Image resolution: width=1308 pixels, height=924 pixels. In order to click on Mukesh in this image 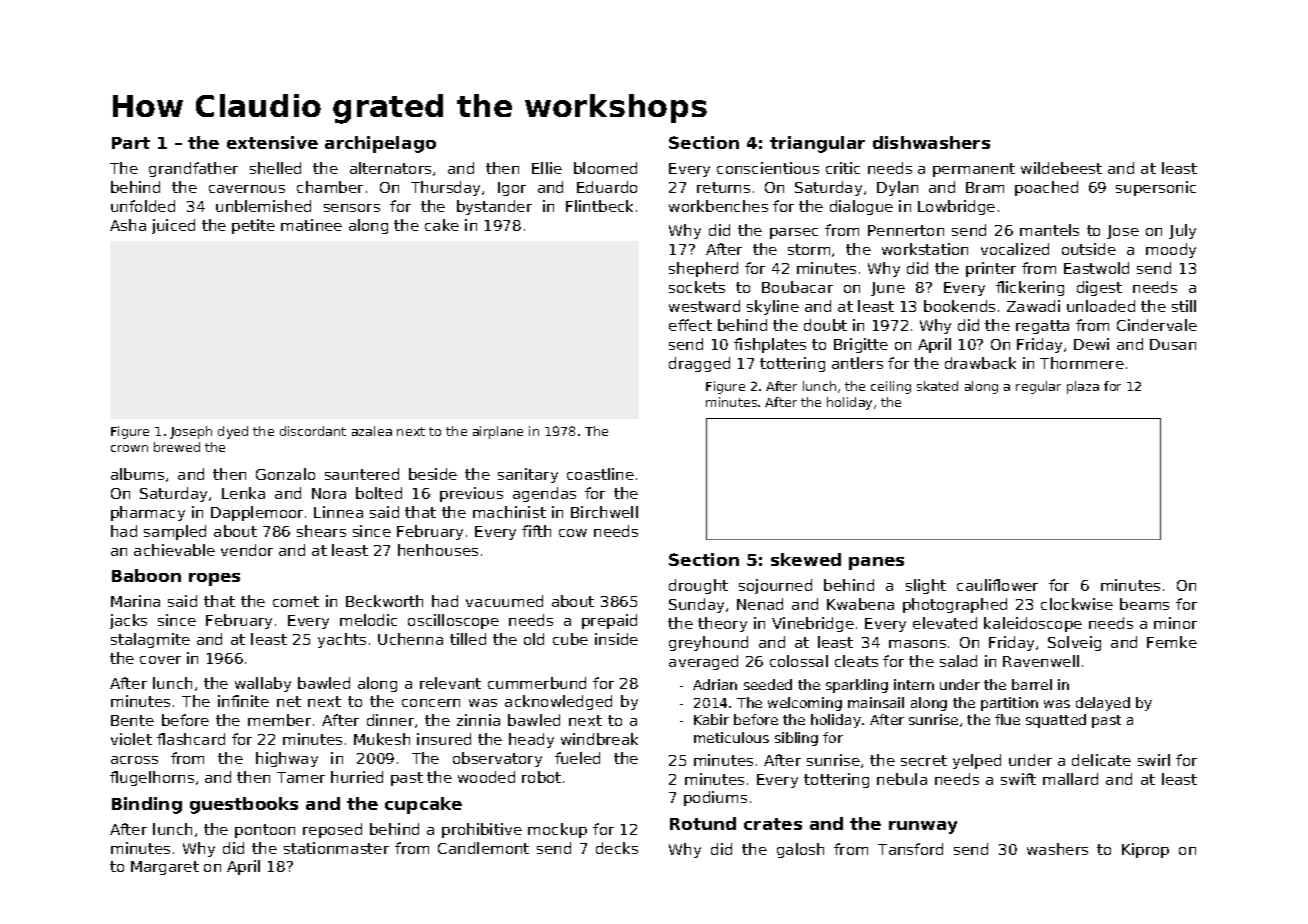, I will do `click(382, 739)`.
